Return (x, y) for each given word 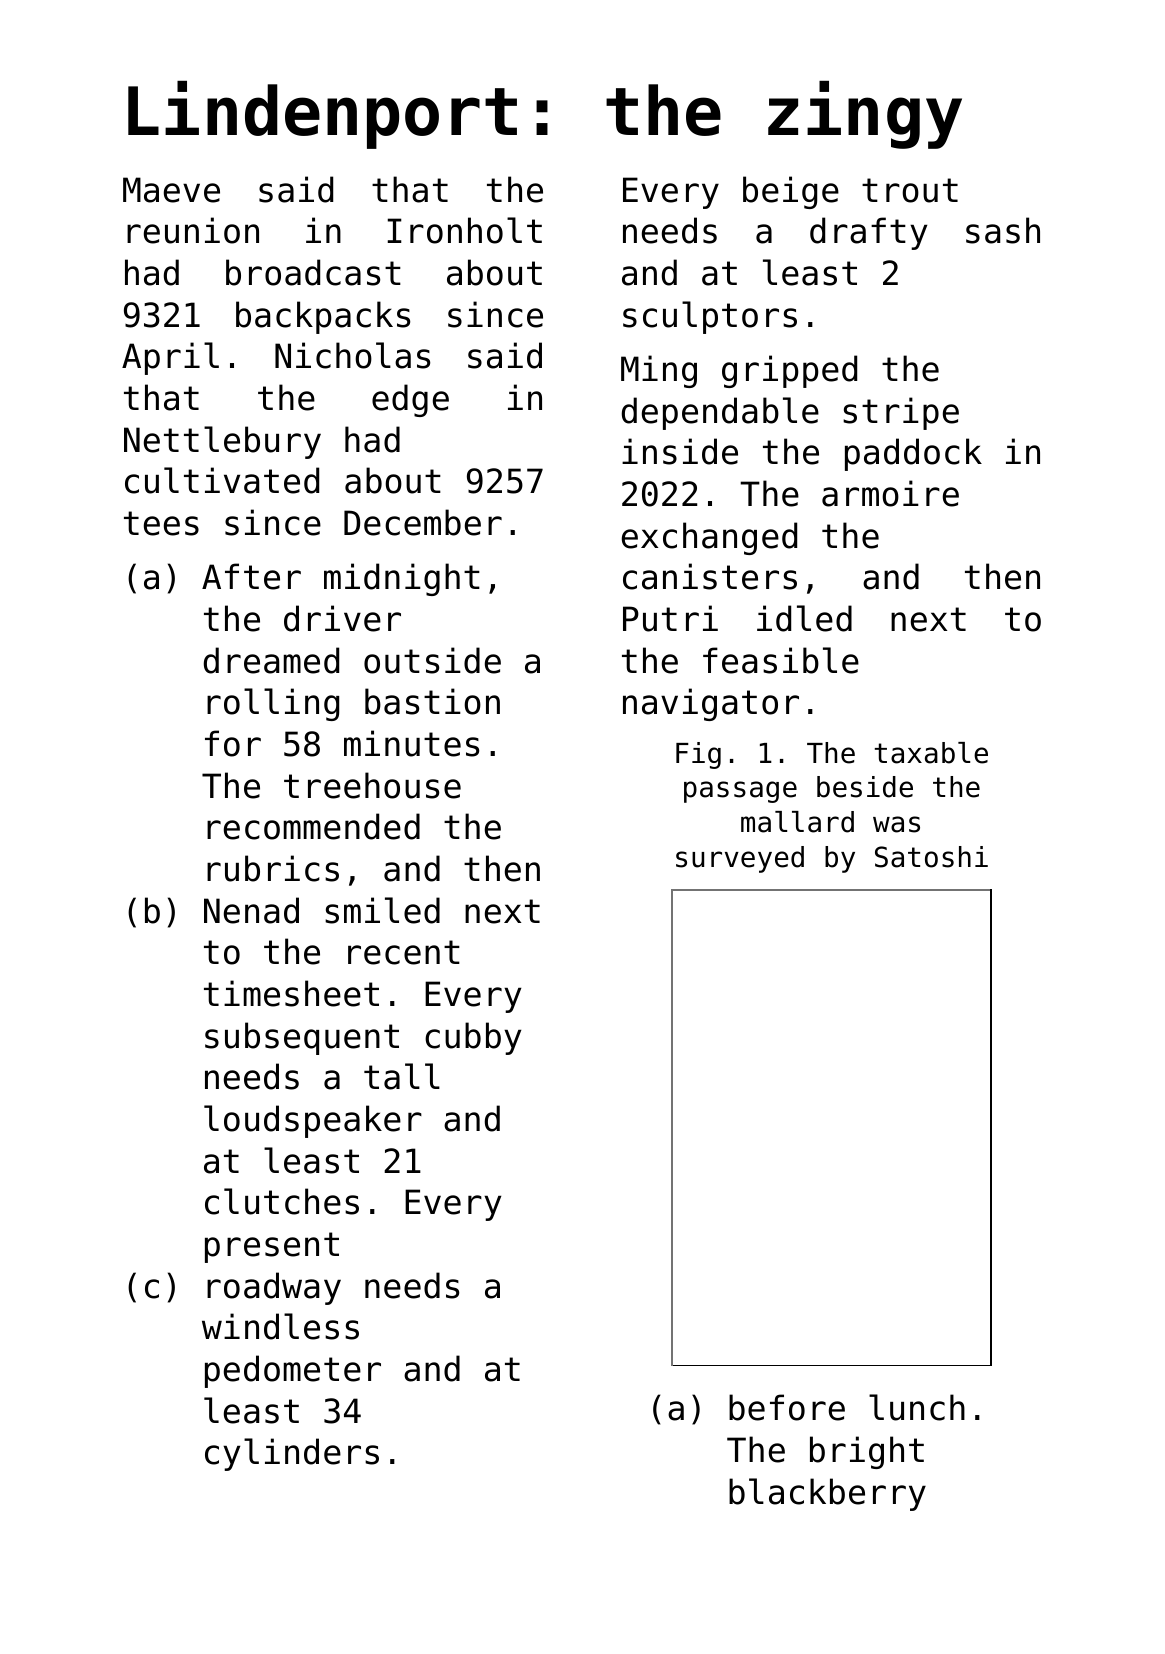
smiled (382, 910)
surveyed (740, 859)
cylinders (292, 1454)
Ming (659, 371)
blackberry (827, 1494)
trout (910, 190)
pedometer (293, 1371)
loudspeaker (313, 1121)
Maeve (171, 190)
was (896, 824)
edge (410, 400)
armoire (890, 493)
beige (791, 192)
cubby (473, 1038)
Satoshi (931, 857)
